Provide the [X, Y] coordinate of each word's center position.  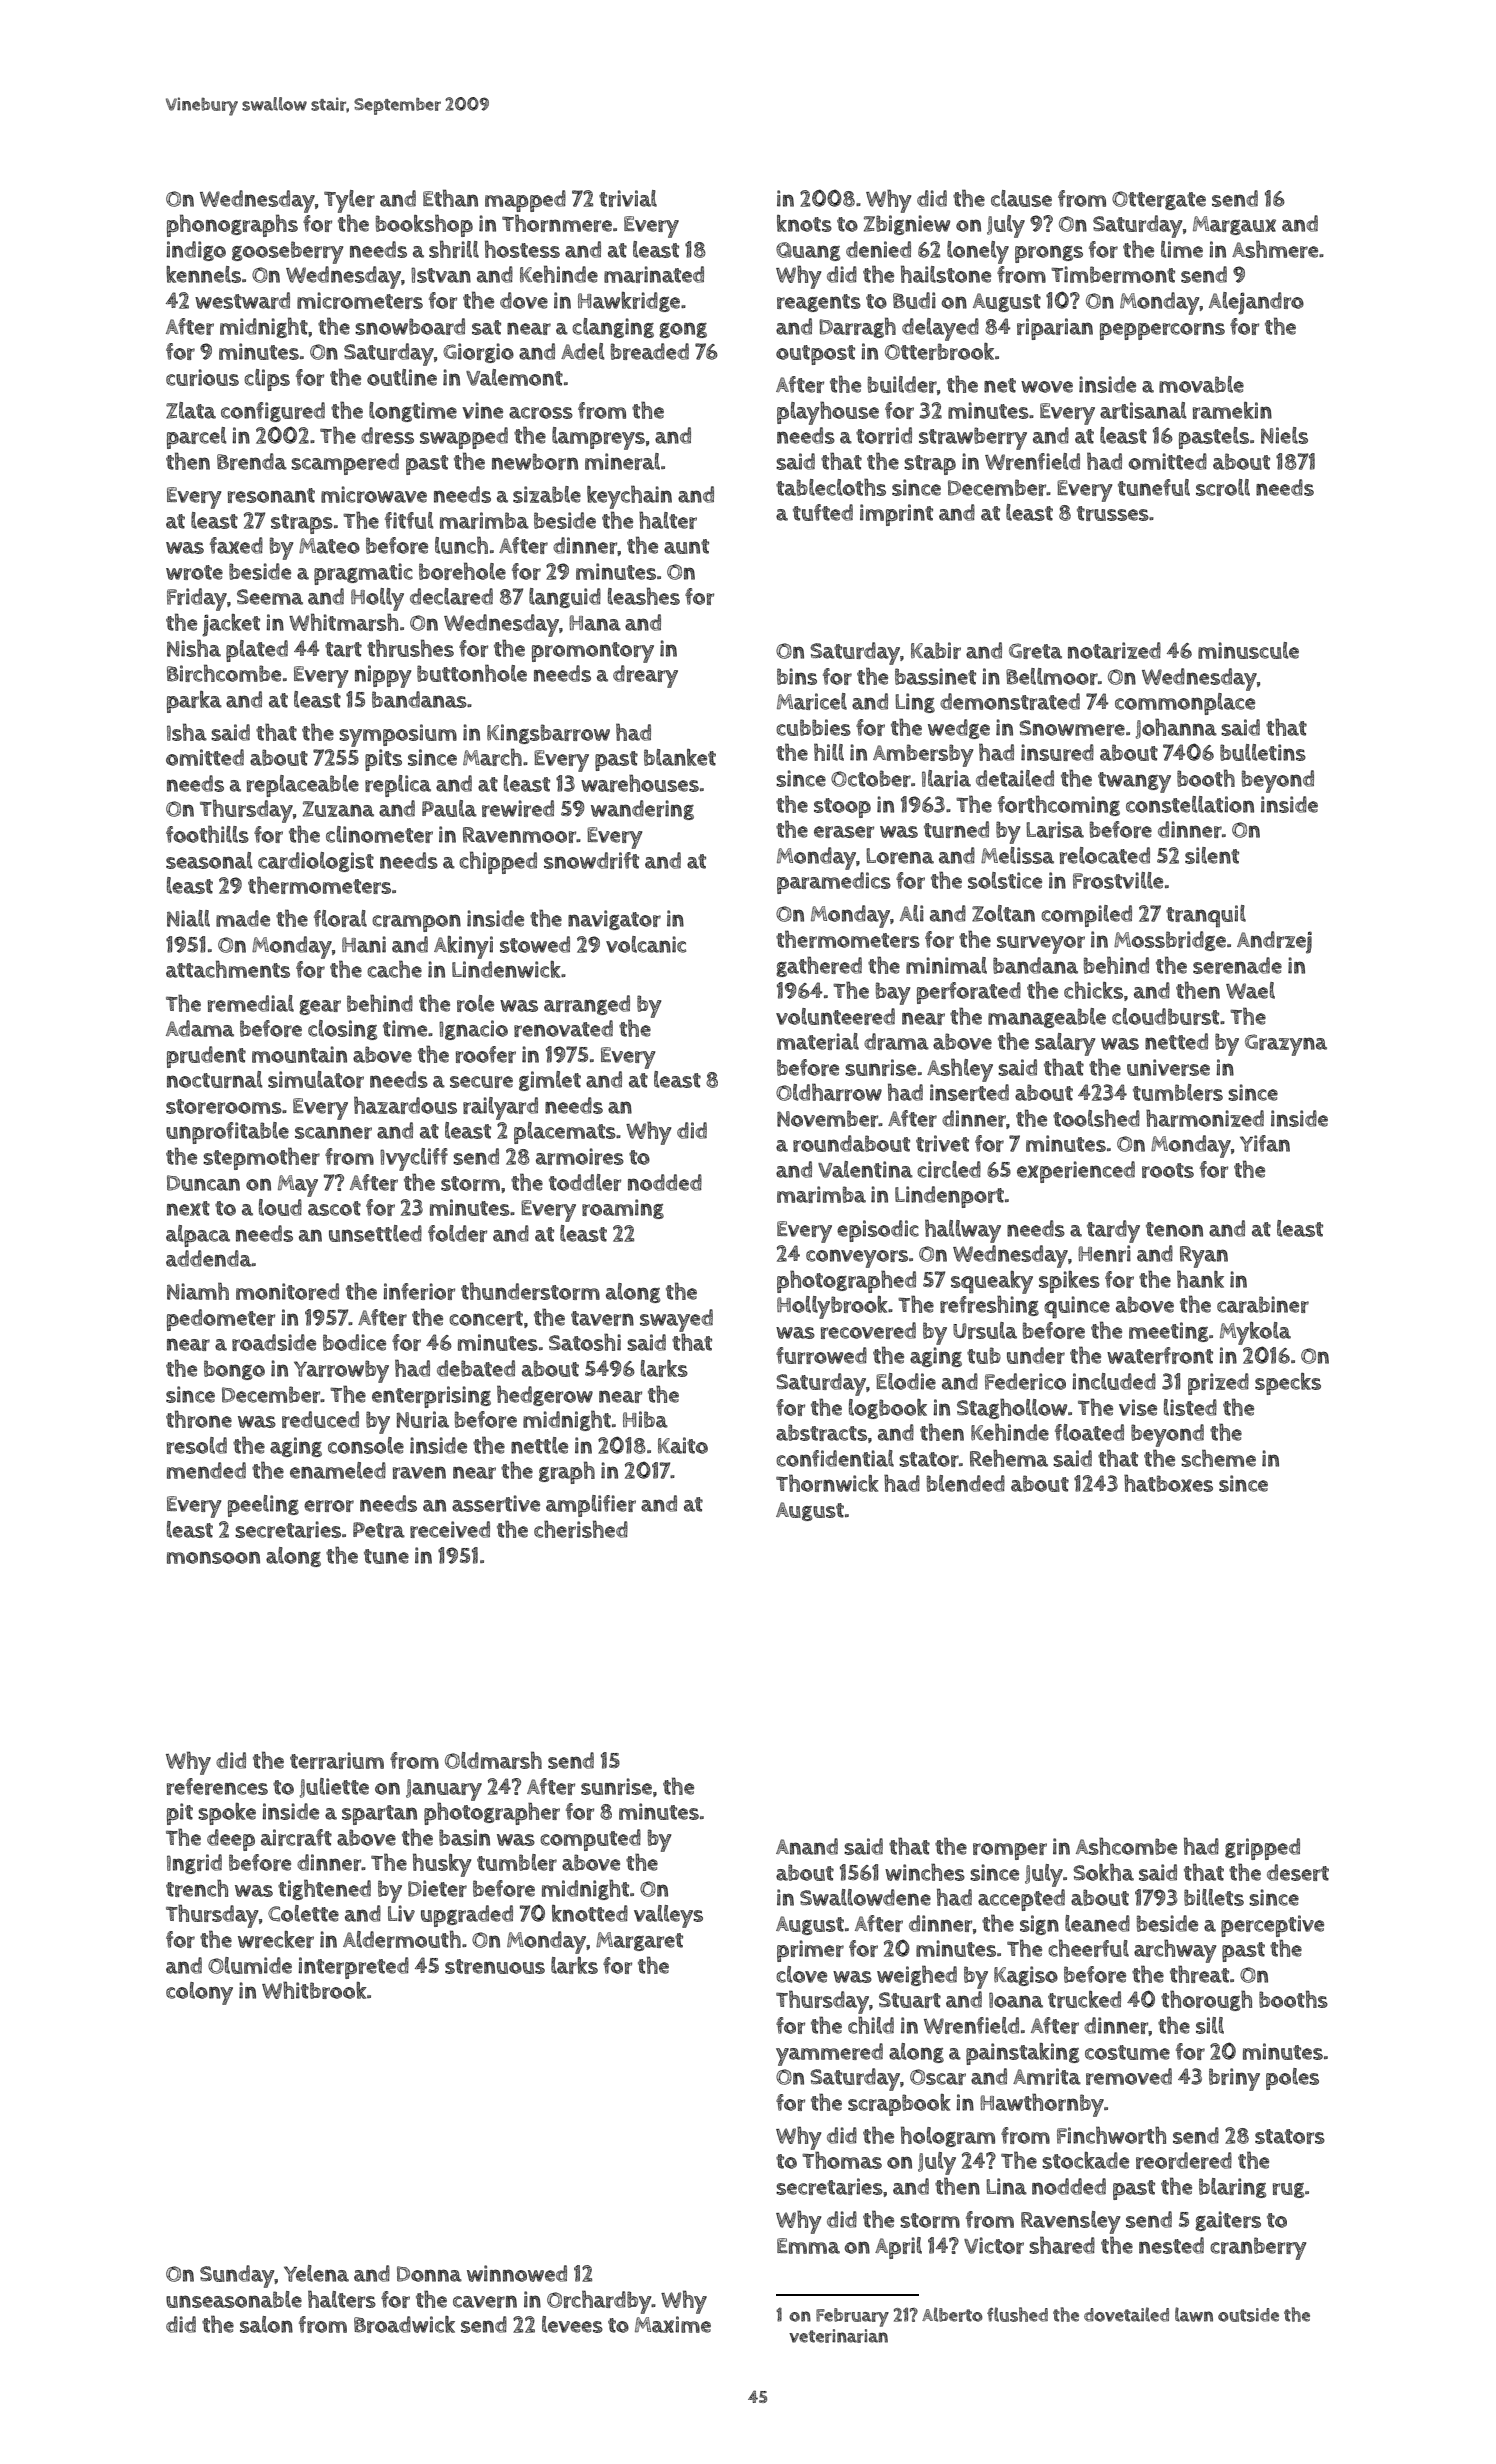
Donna [429, 2274]
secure [481, 1082]
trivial [628, 198]
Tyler [349, 201]
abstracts [821, 1432]
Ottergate [1159, 200]
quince [1077, 1307]
